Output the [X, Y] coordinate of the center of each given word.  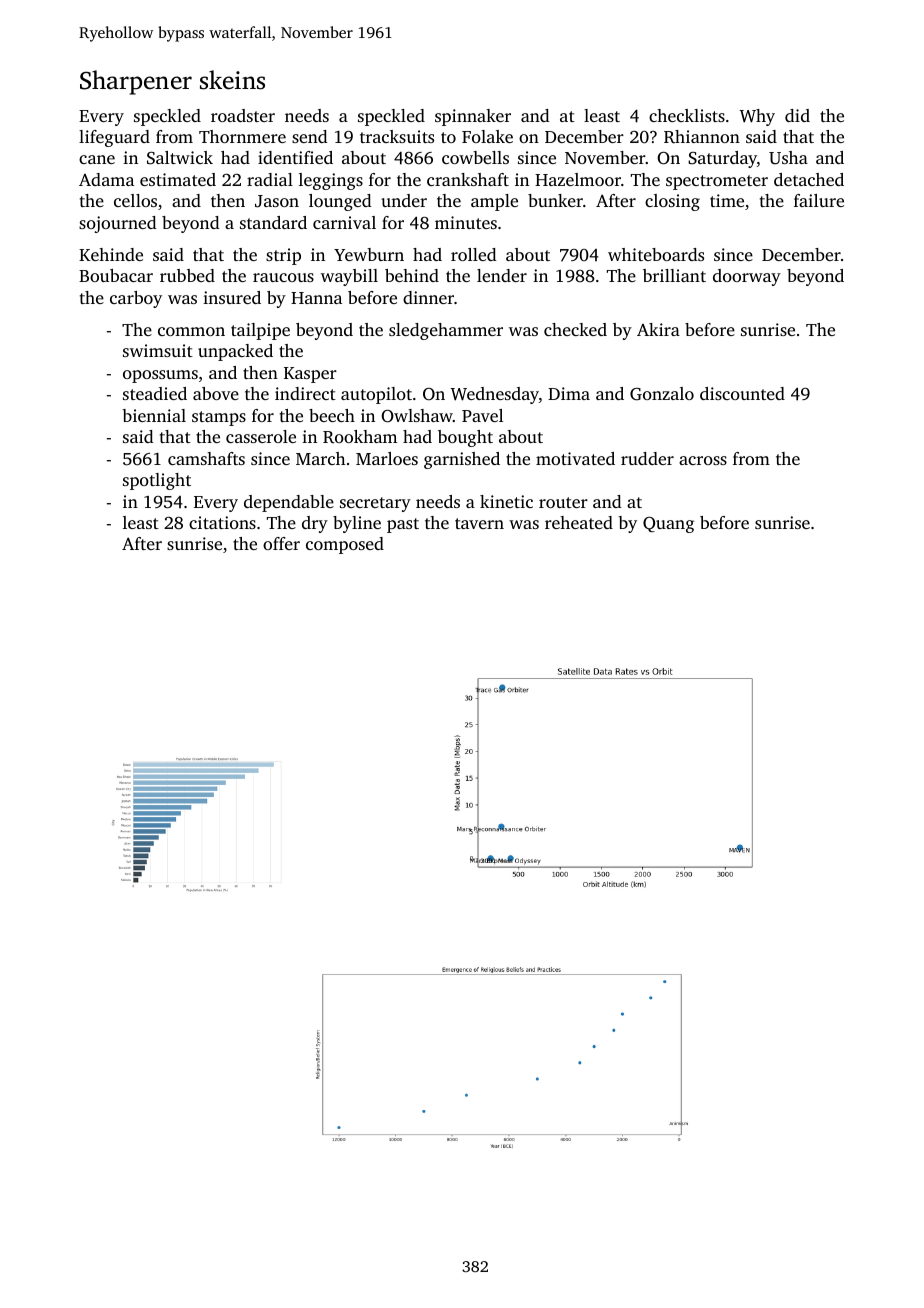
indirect [305, 393]
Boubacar [116, 275]
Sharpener [136, 82]
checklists [687, 115]
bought [465, 438]
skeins [232, 80]
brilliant [674, 275]
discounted [742, 393]
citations [222, 522]
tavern [479, 523]
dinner [428, 297]
